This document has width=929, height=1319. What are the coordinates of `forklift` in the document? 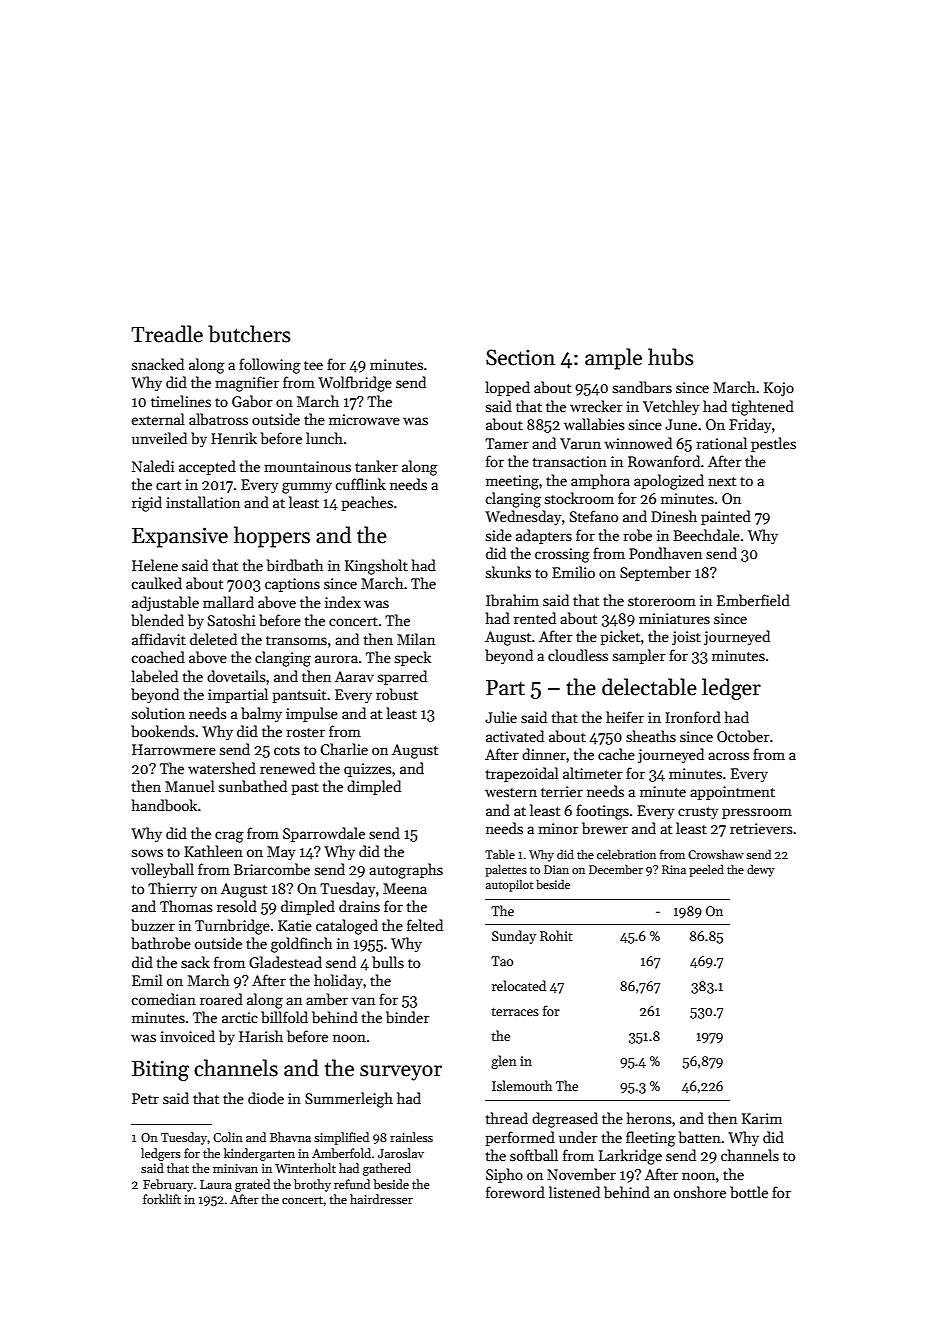 It's located at (162, 1199).
